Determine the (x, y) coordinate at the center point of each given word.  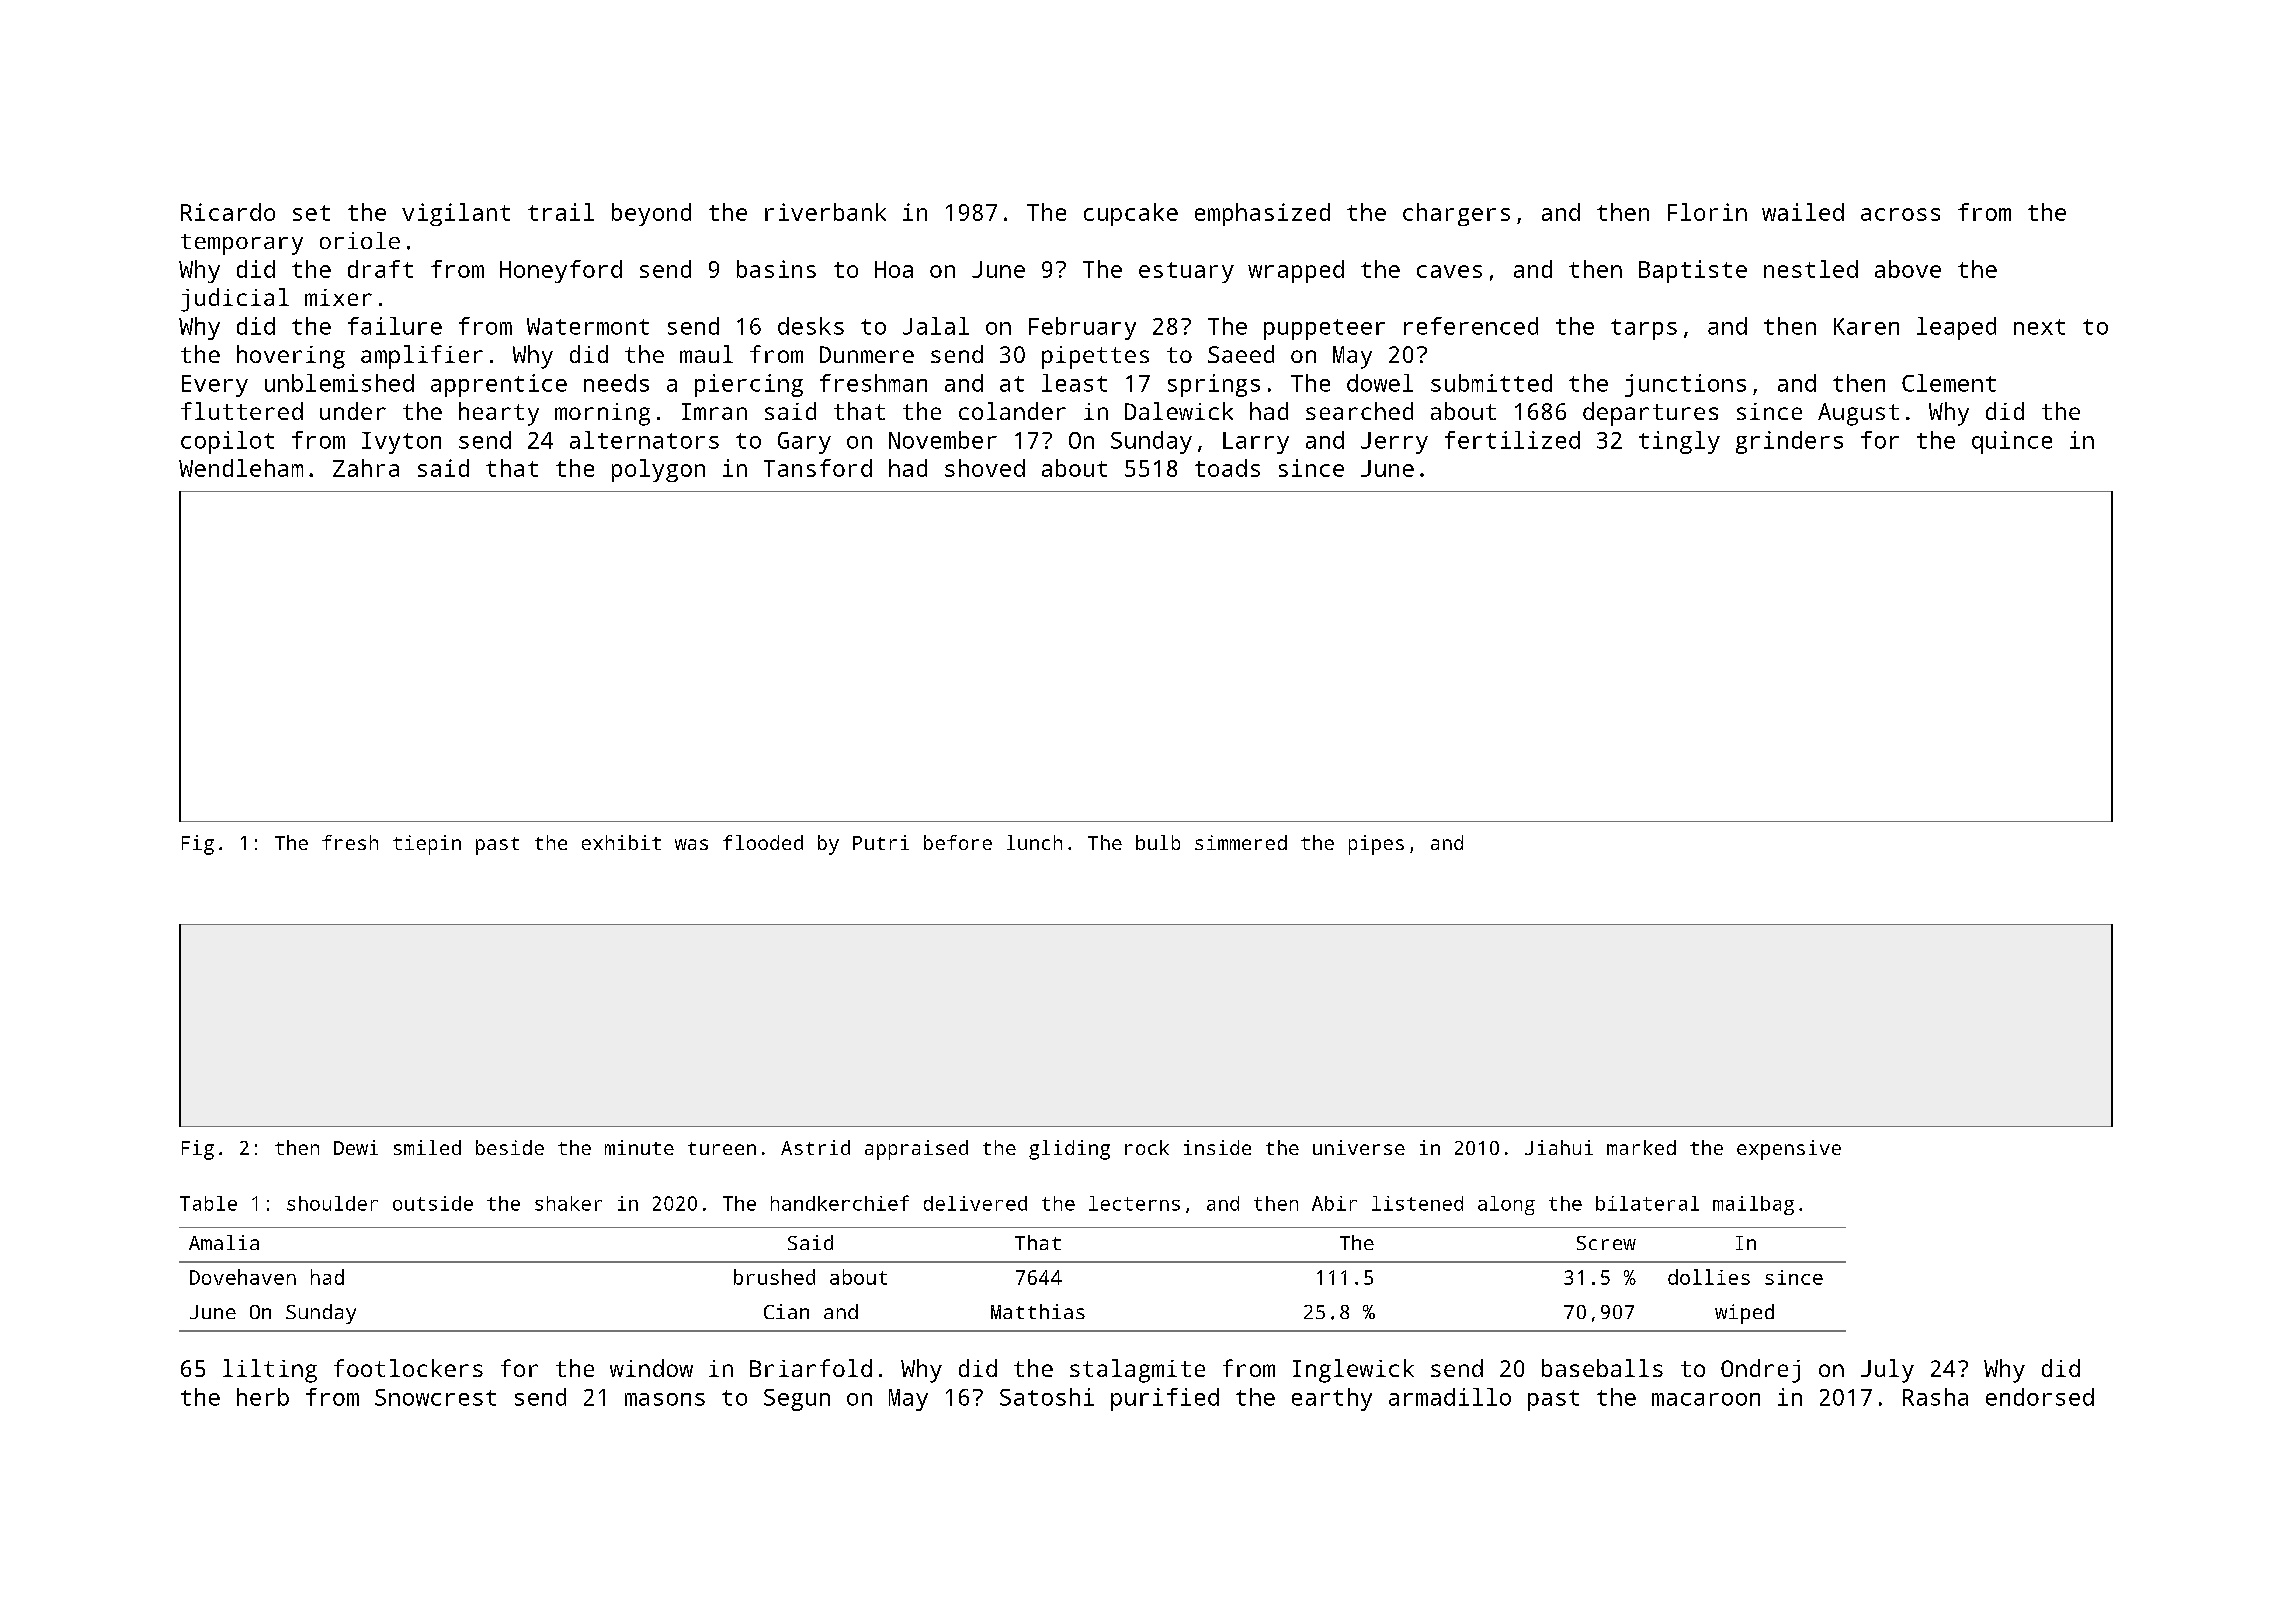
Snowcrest (435, 1397)
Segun (797, 1400)
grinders (1789, 442)
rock (1147, 1147)
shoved (985, 468)
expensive (1789, 1150)
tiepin (427, 845)
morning (602, 414)
